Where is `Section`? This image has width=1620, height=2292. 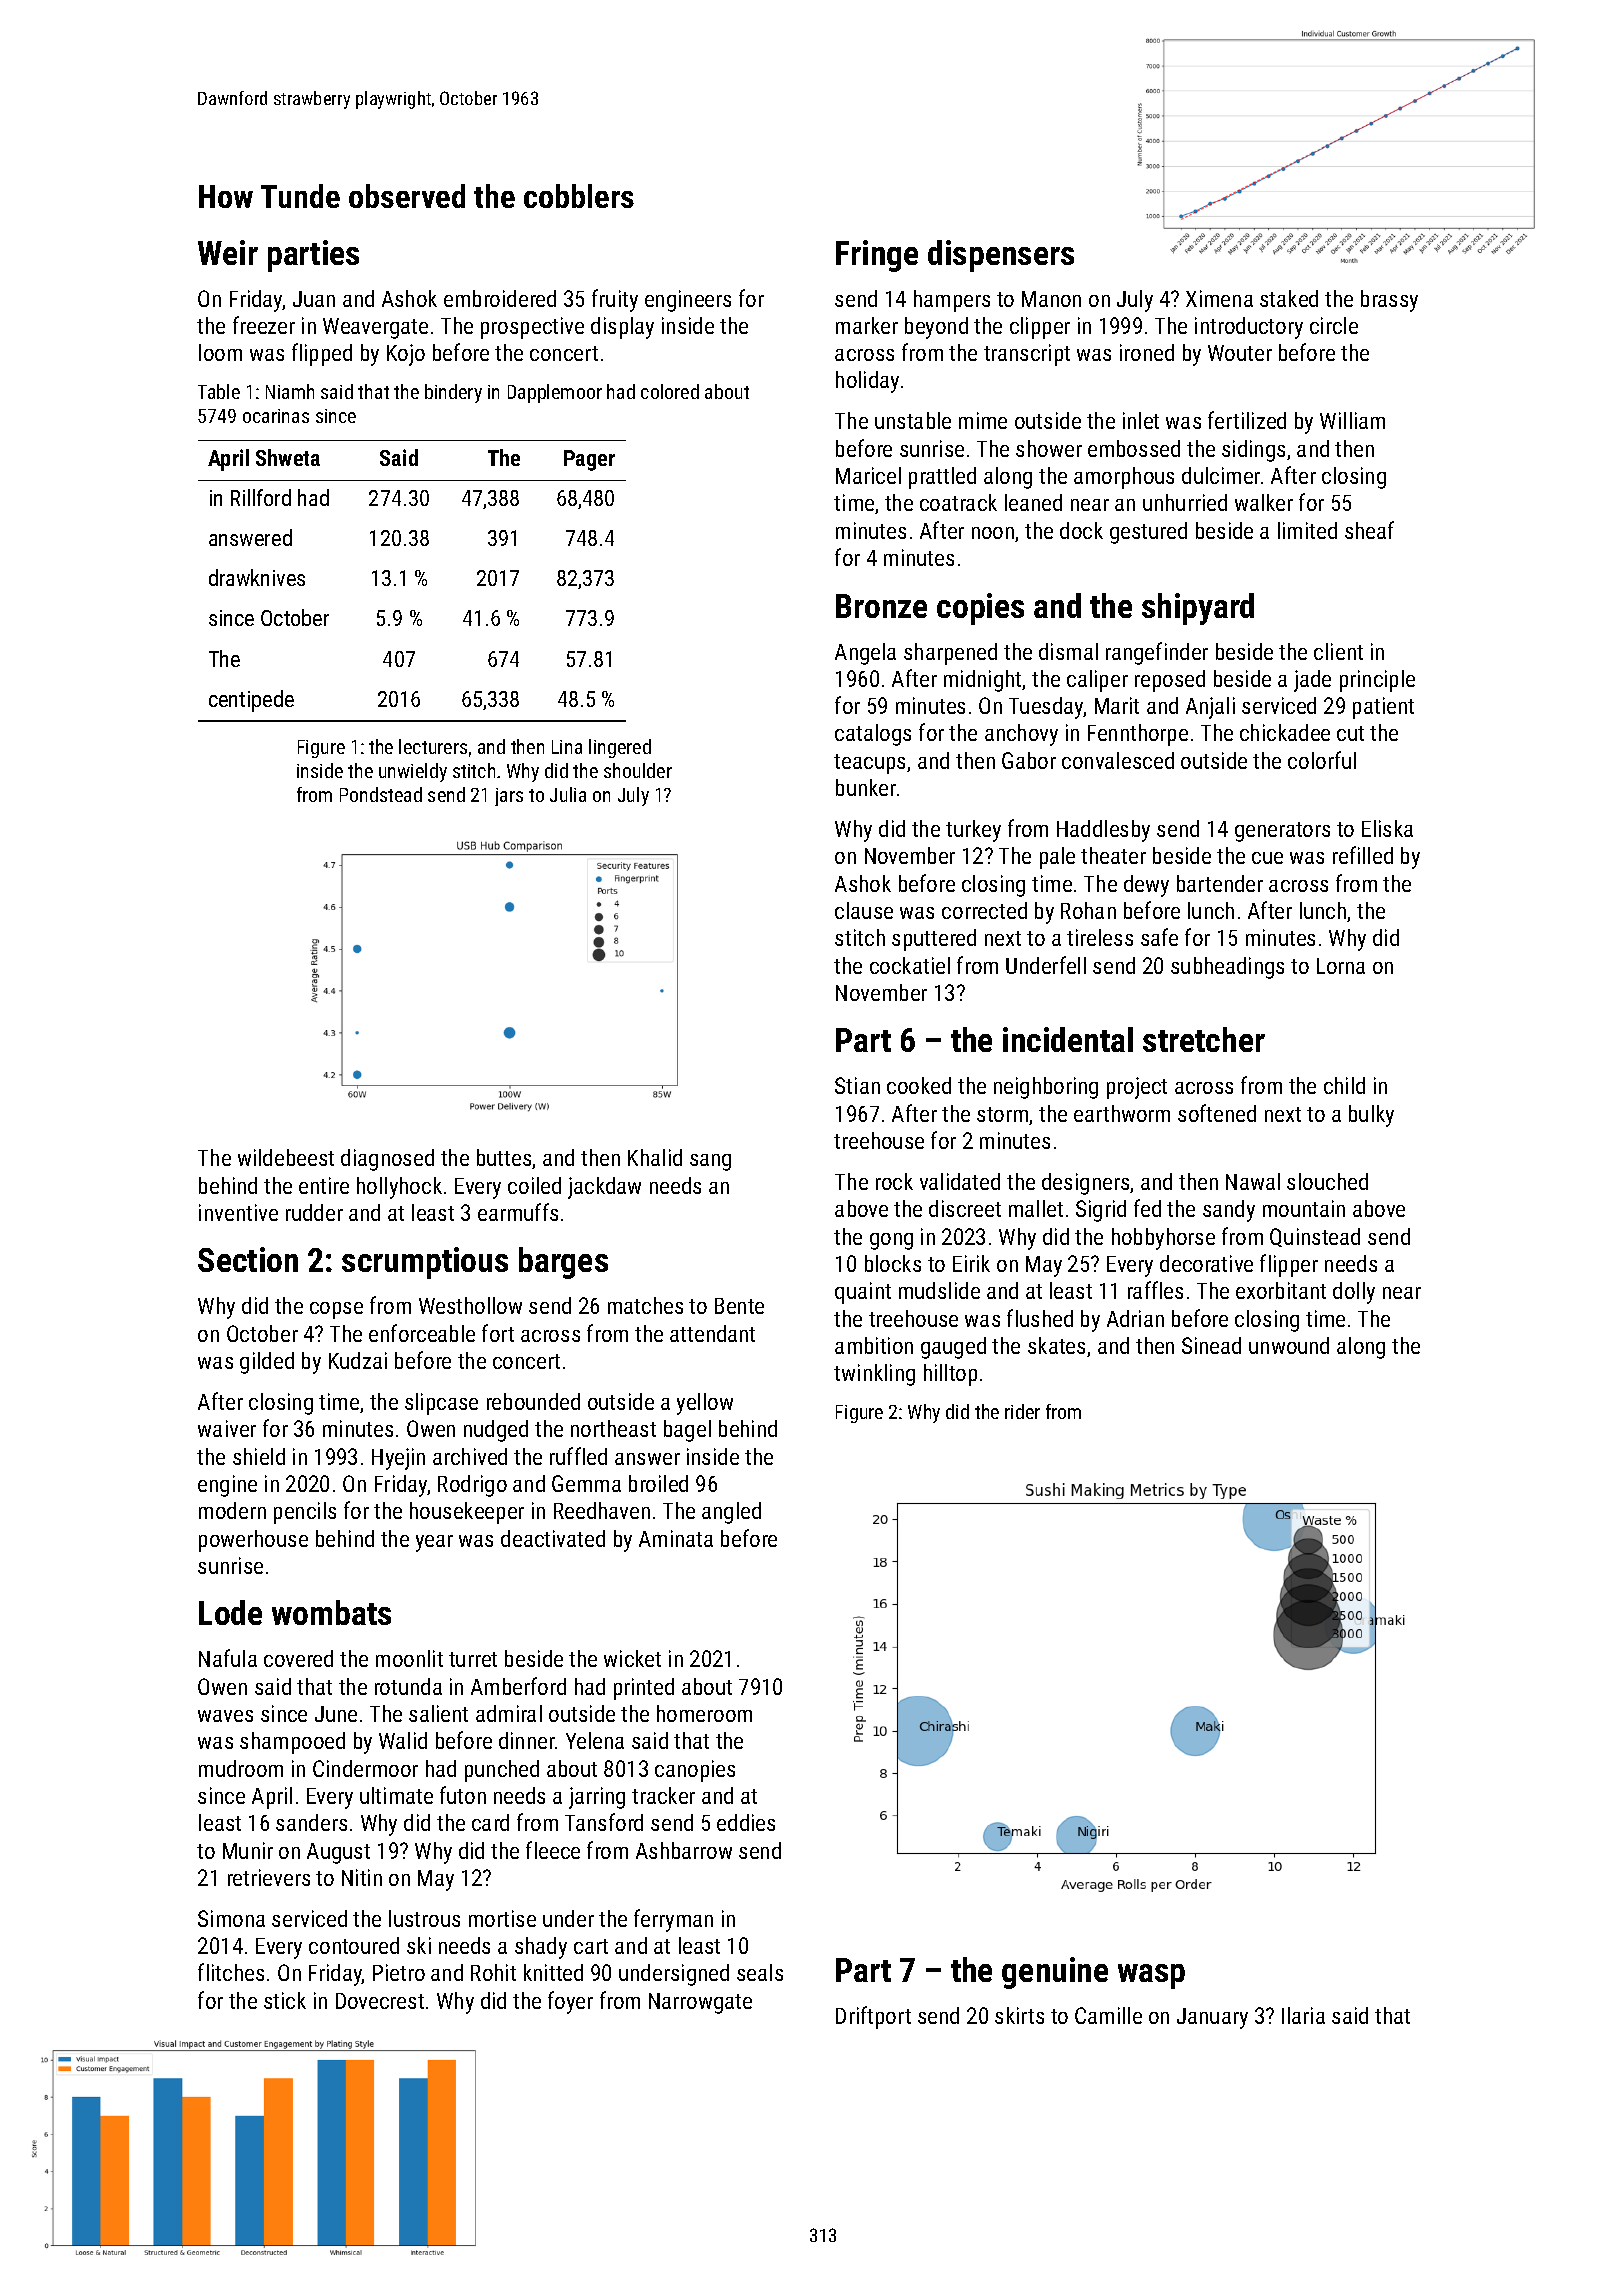 Section is located at coordinates (248, 1259).
